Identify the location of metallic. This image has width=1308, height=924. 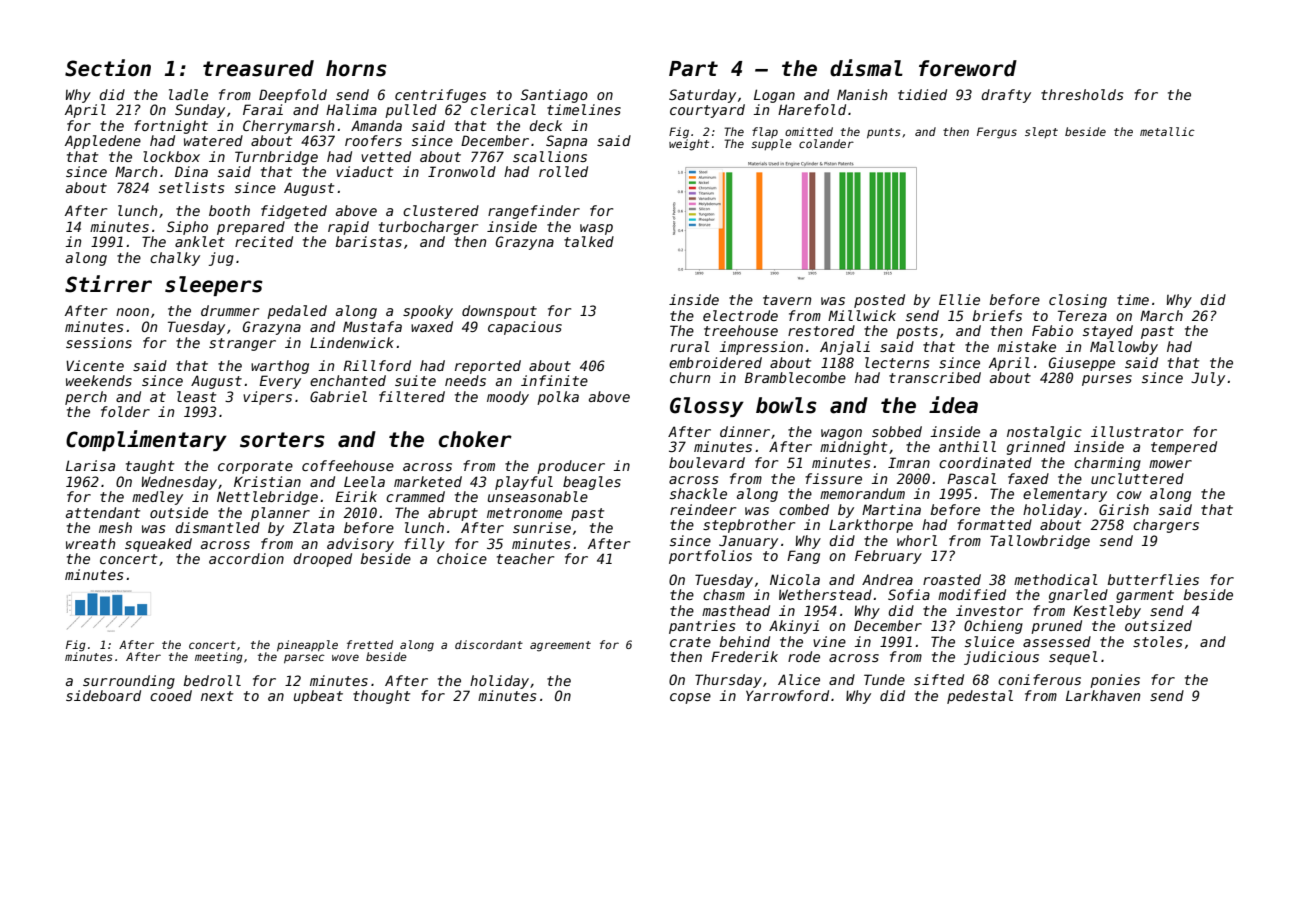
(1167, 131).
